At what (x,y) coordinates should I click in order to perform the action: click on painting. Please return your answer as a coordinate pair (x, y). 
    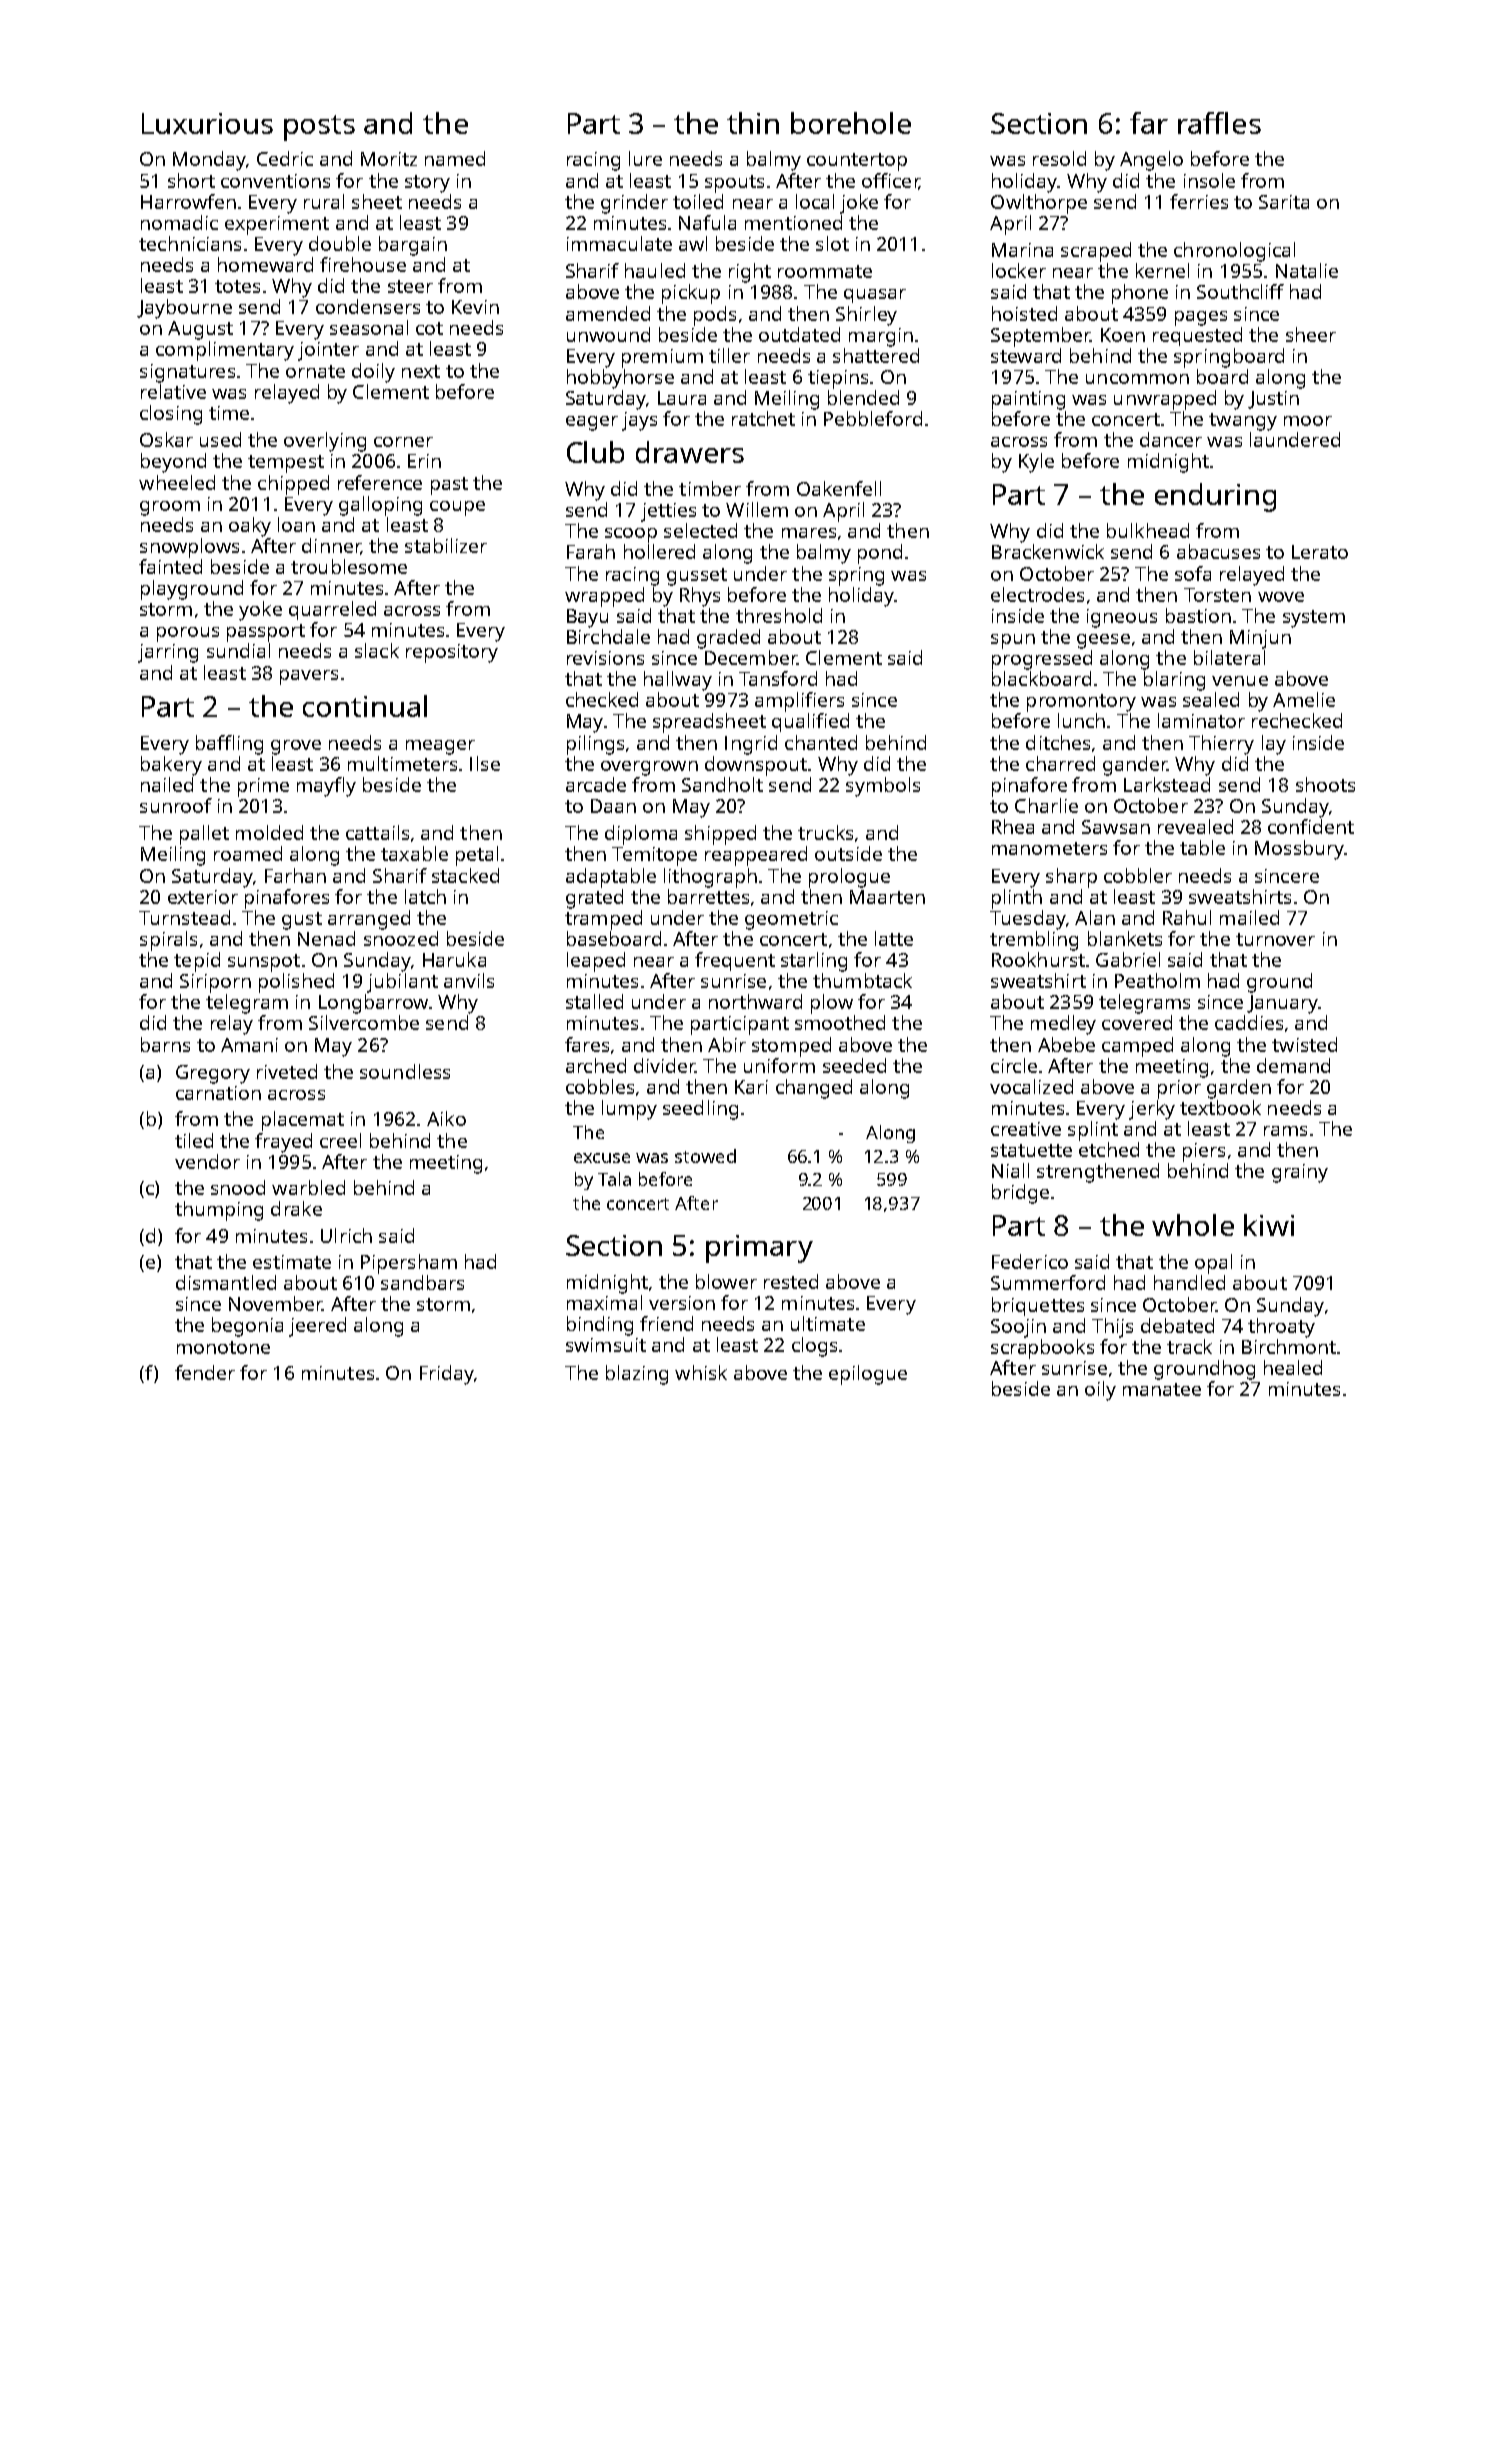
    Looking at the image, I should click on (1028, 400).
